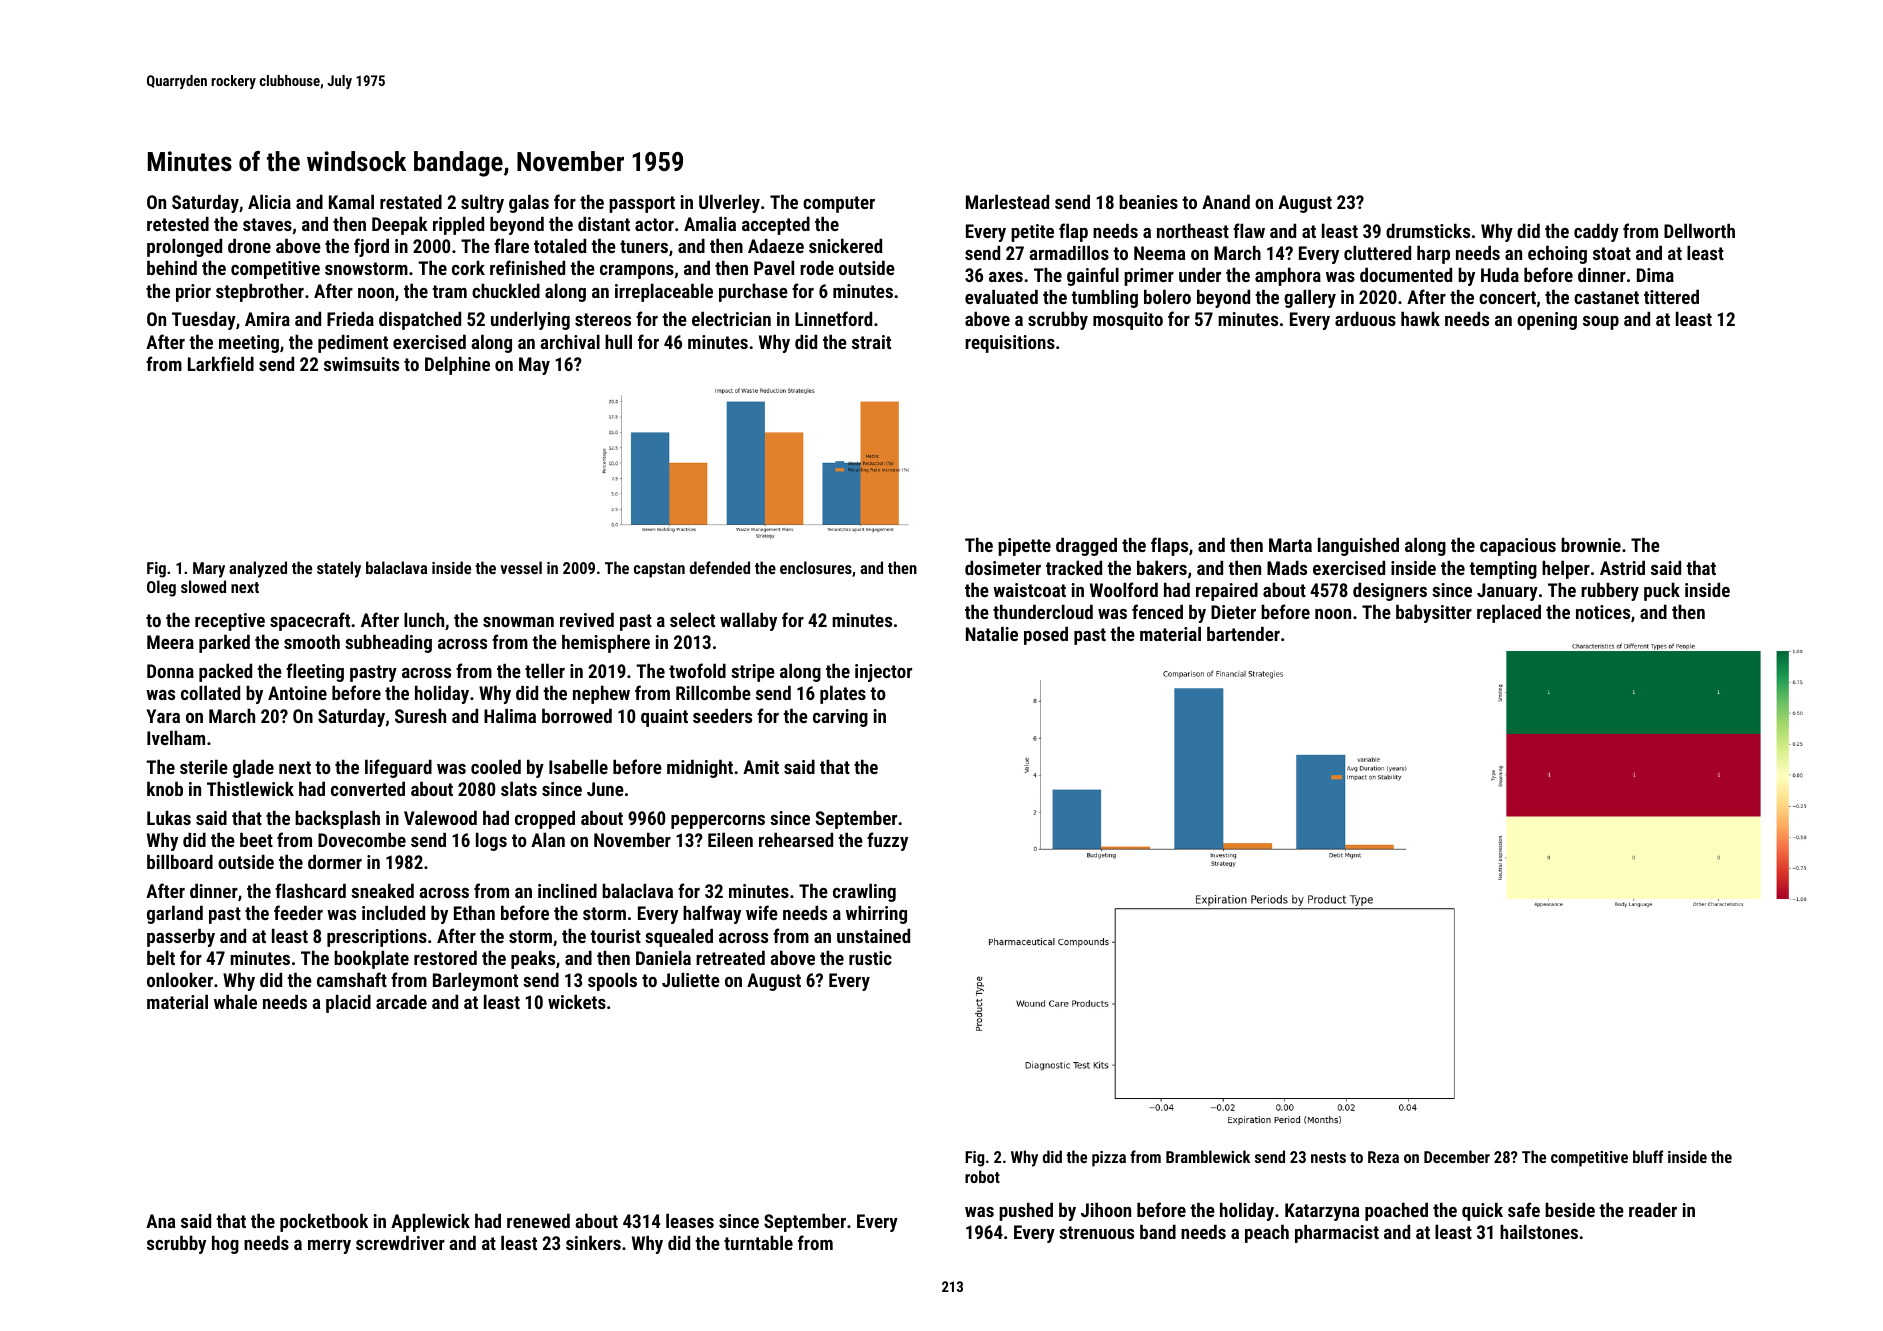  What do you see at coordinates (603, 319) in the screenshot?
I see `stereos` at bounding box center [603, 319].
